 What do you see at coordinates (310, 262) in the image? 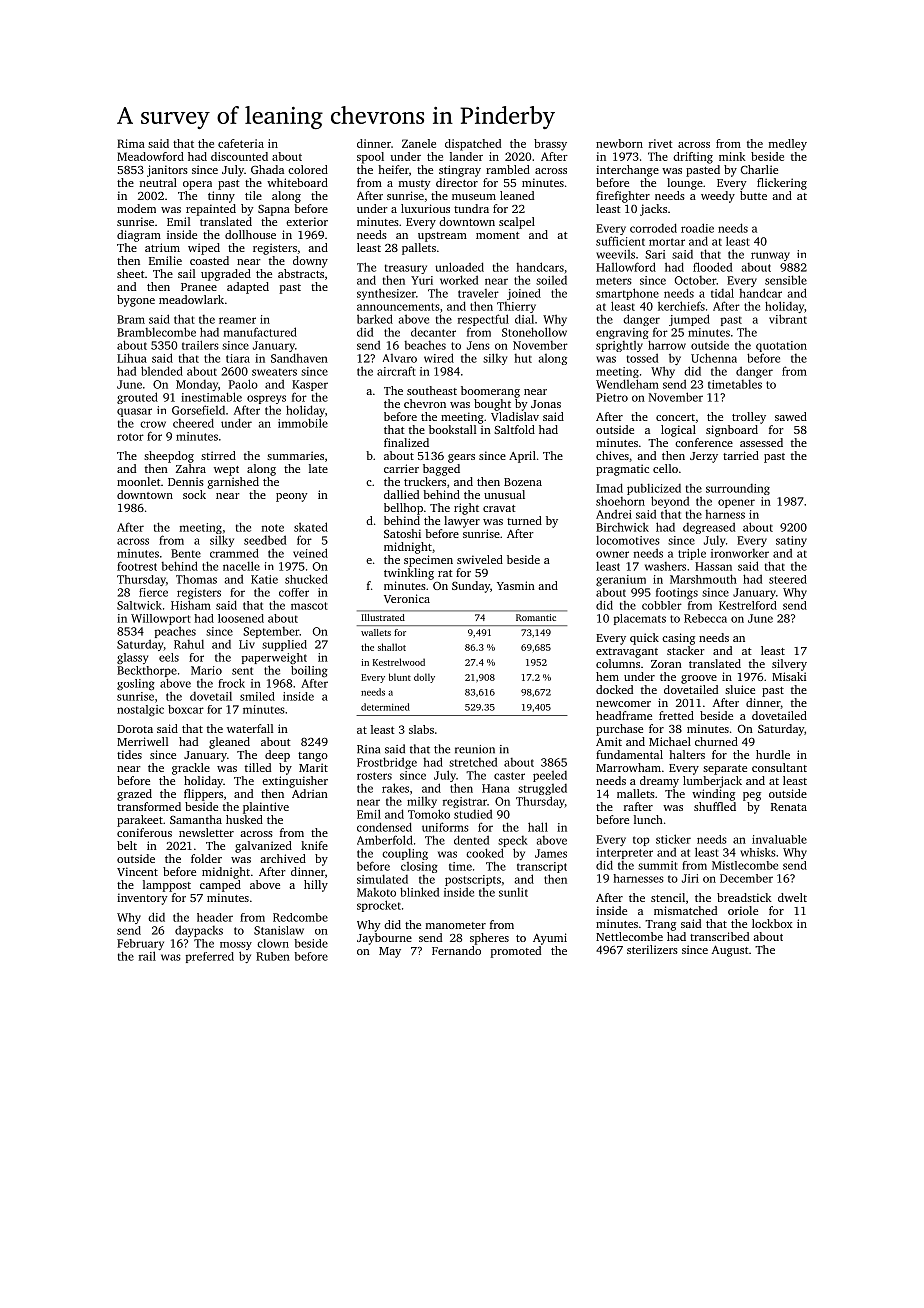
I see `downy` at bounding box center [310, 262].
